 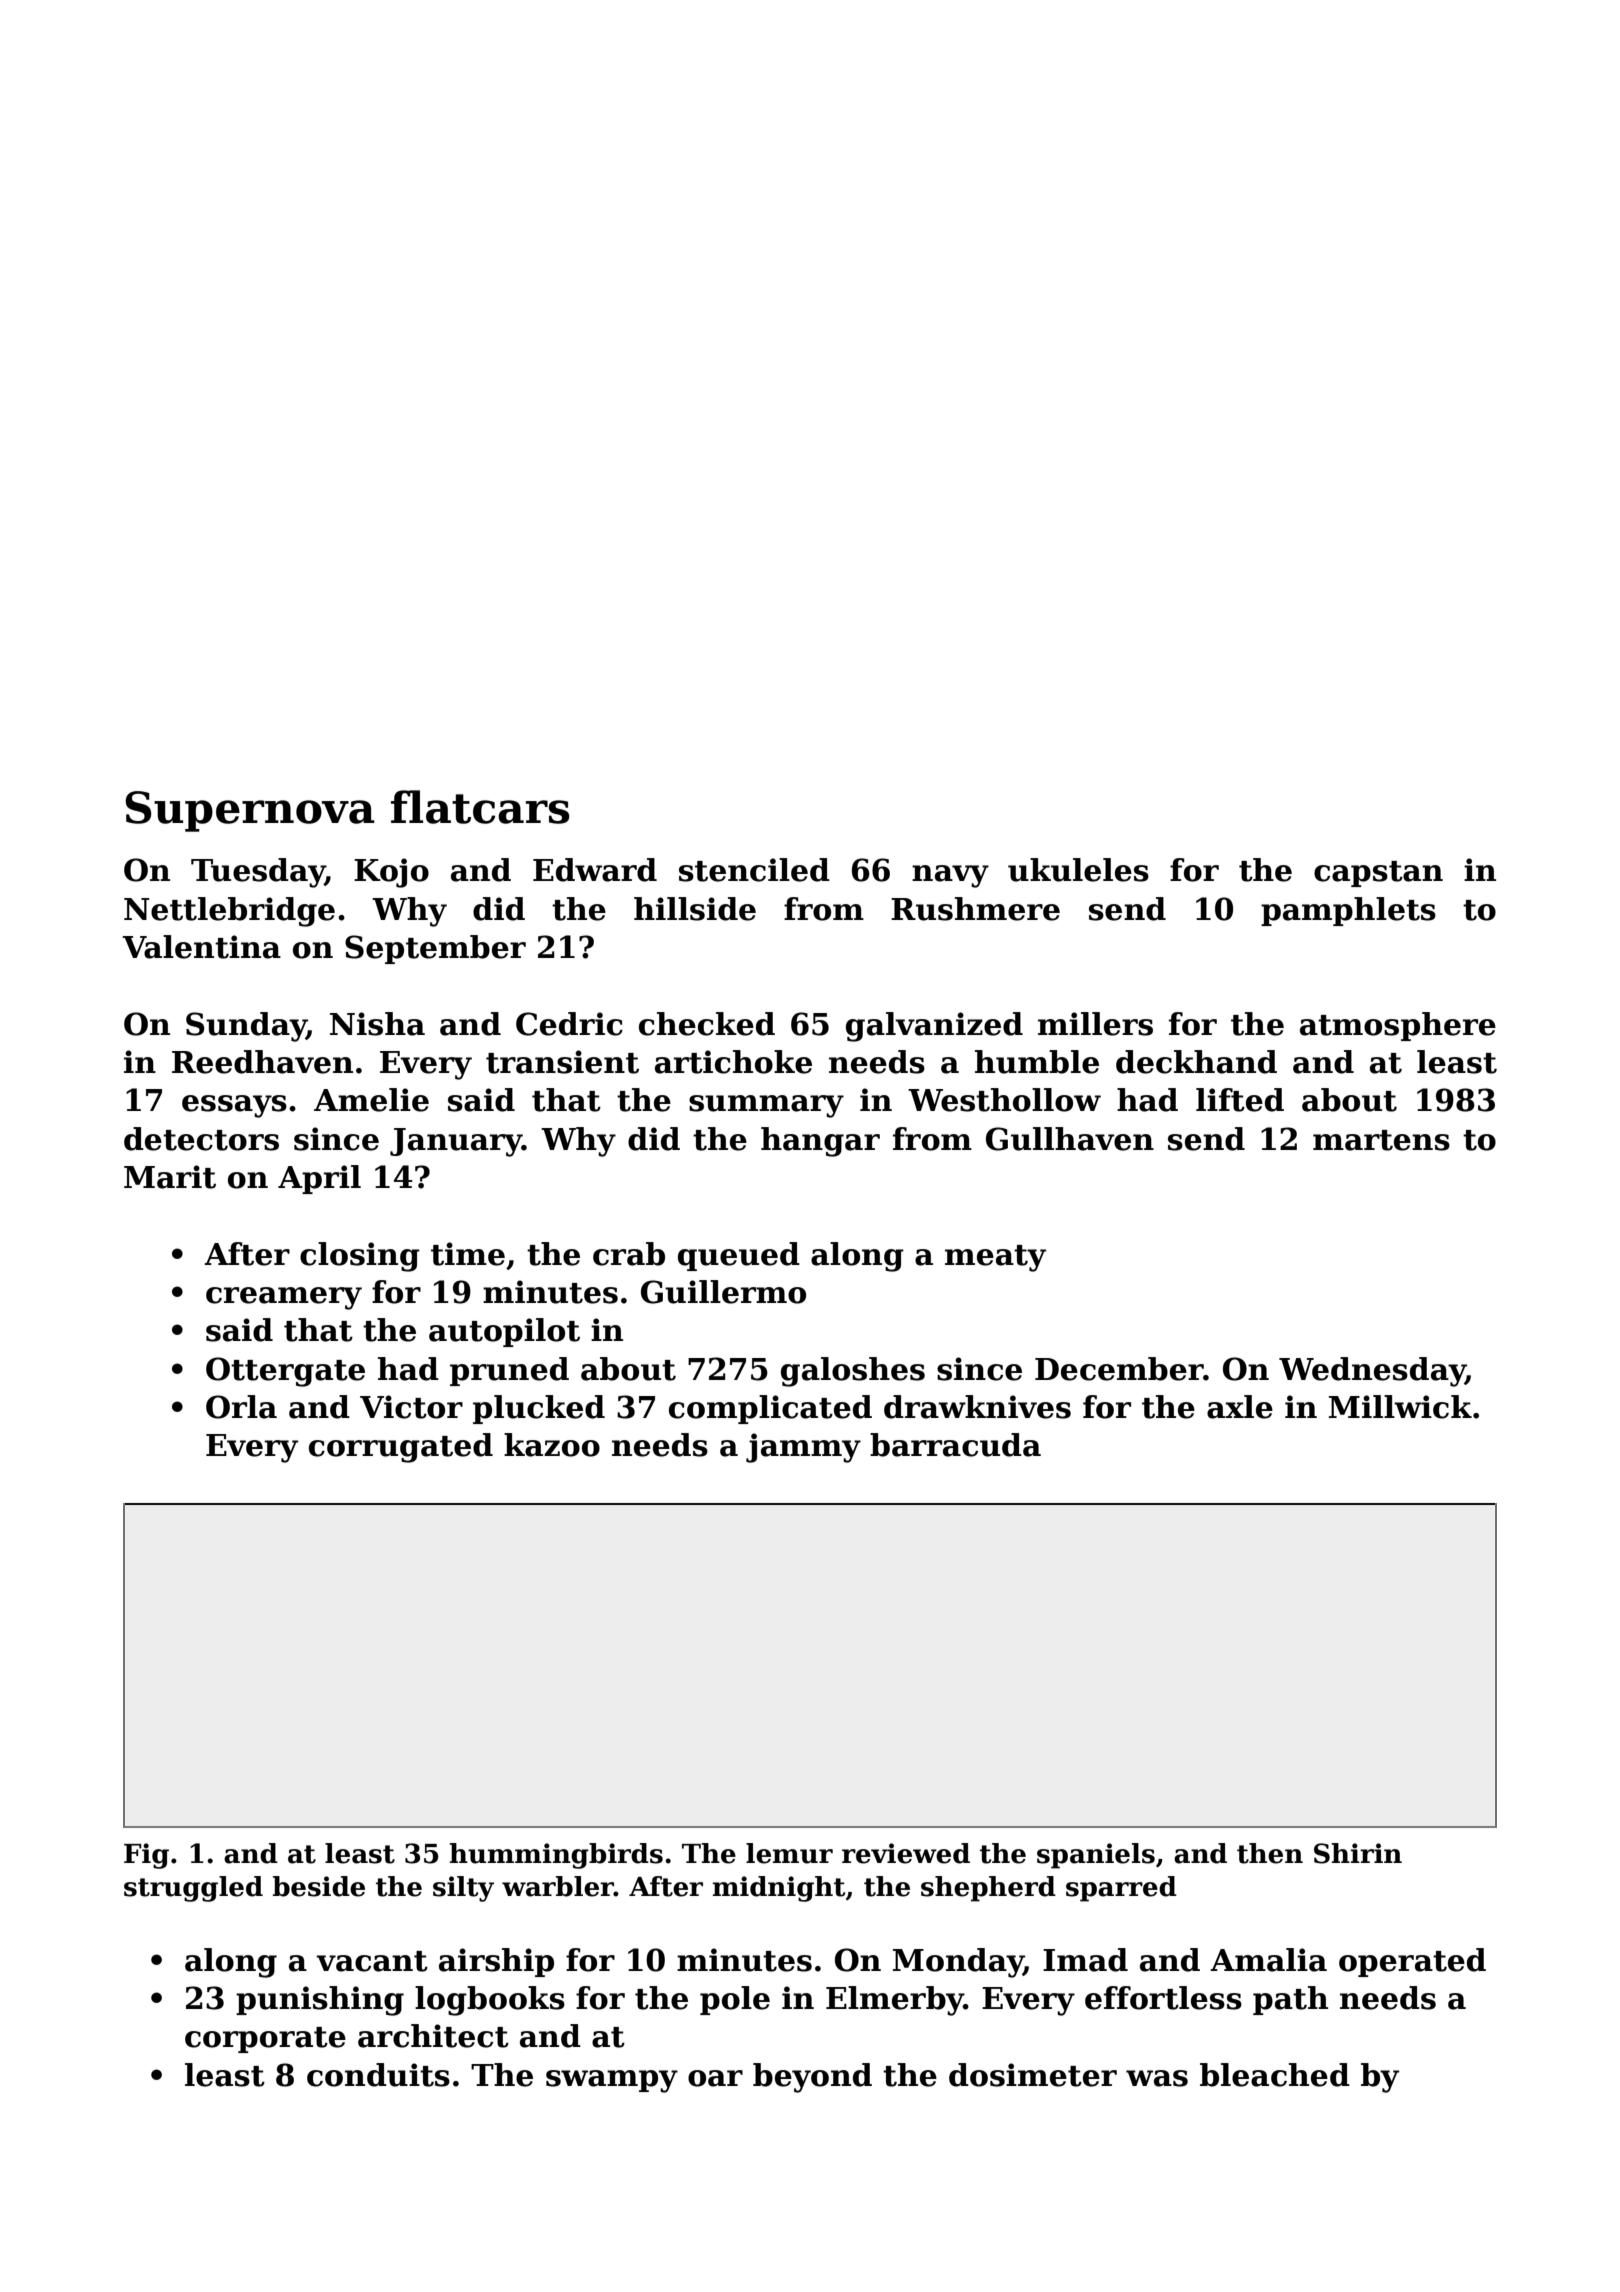 What do you see at coordinates (1240, 1100) in the screenshot?
I see `lifted` at bounding box center [1240, 1100].
